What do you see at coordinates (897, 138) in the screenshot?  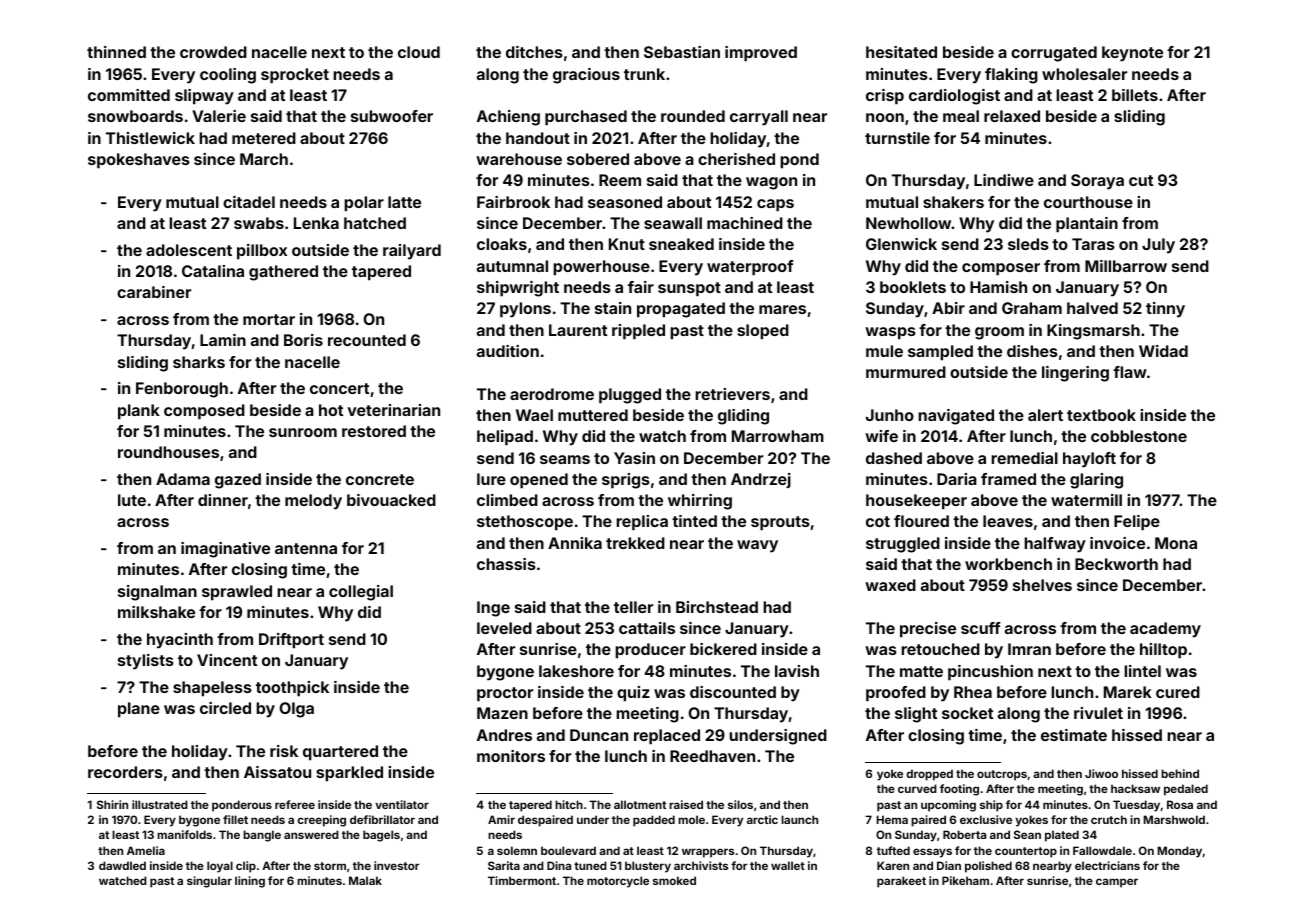 I see `turnstile` at bounding box center [897, 138].
